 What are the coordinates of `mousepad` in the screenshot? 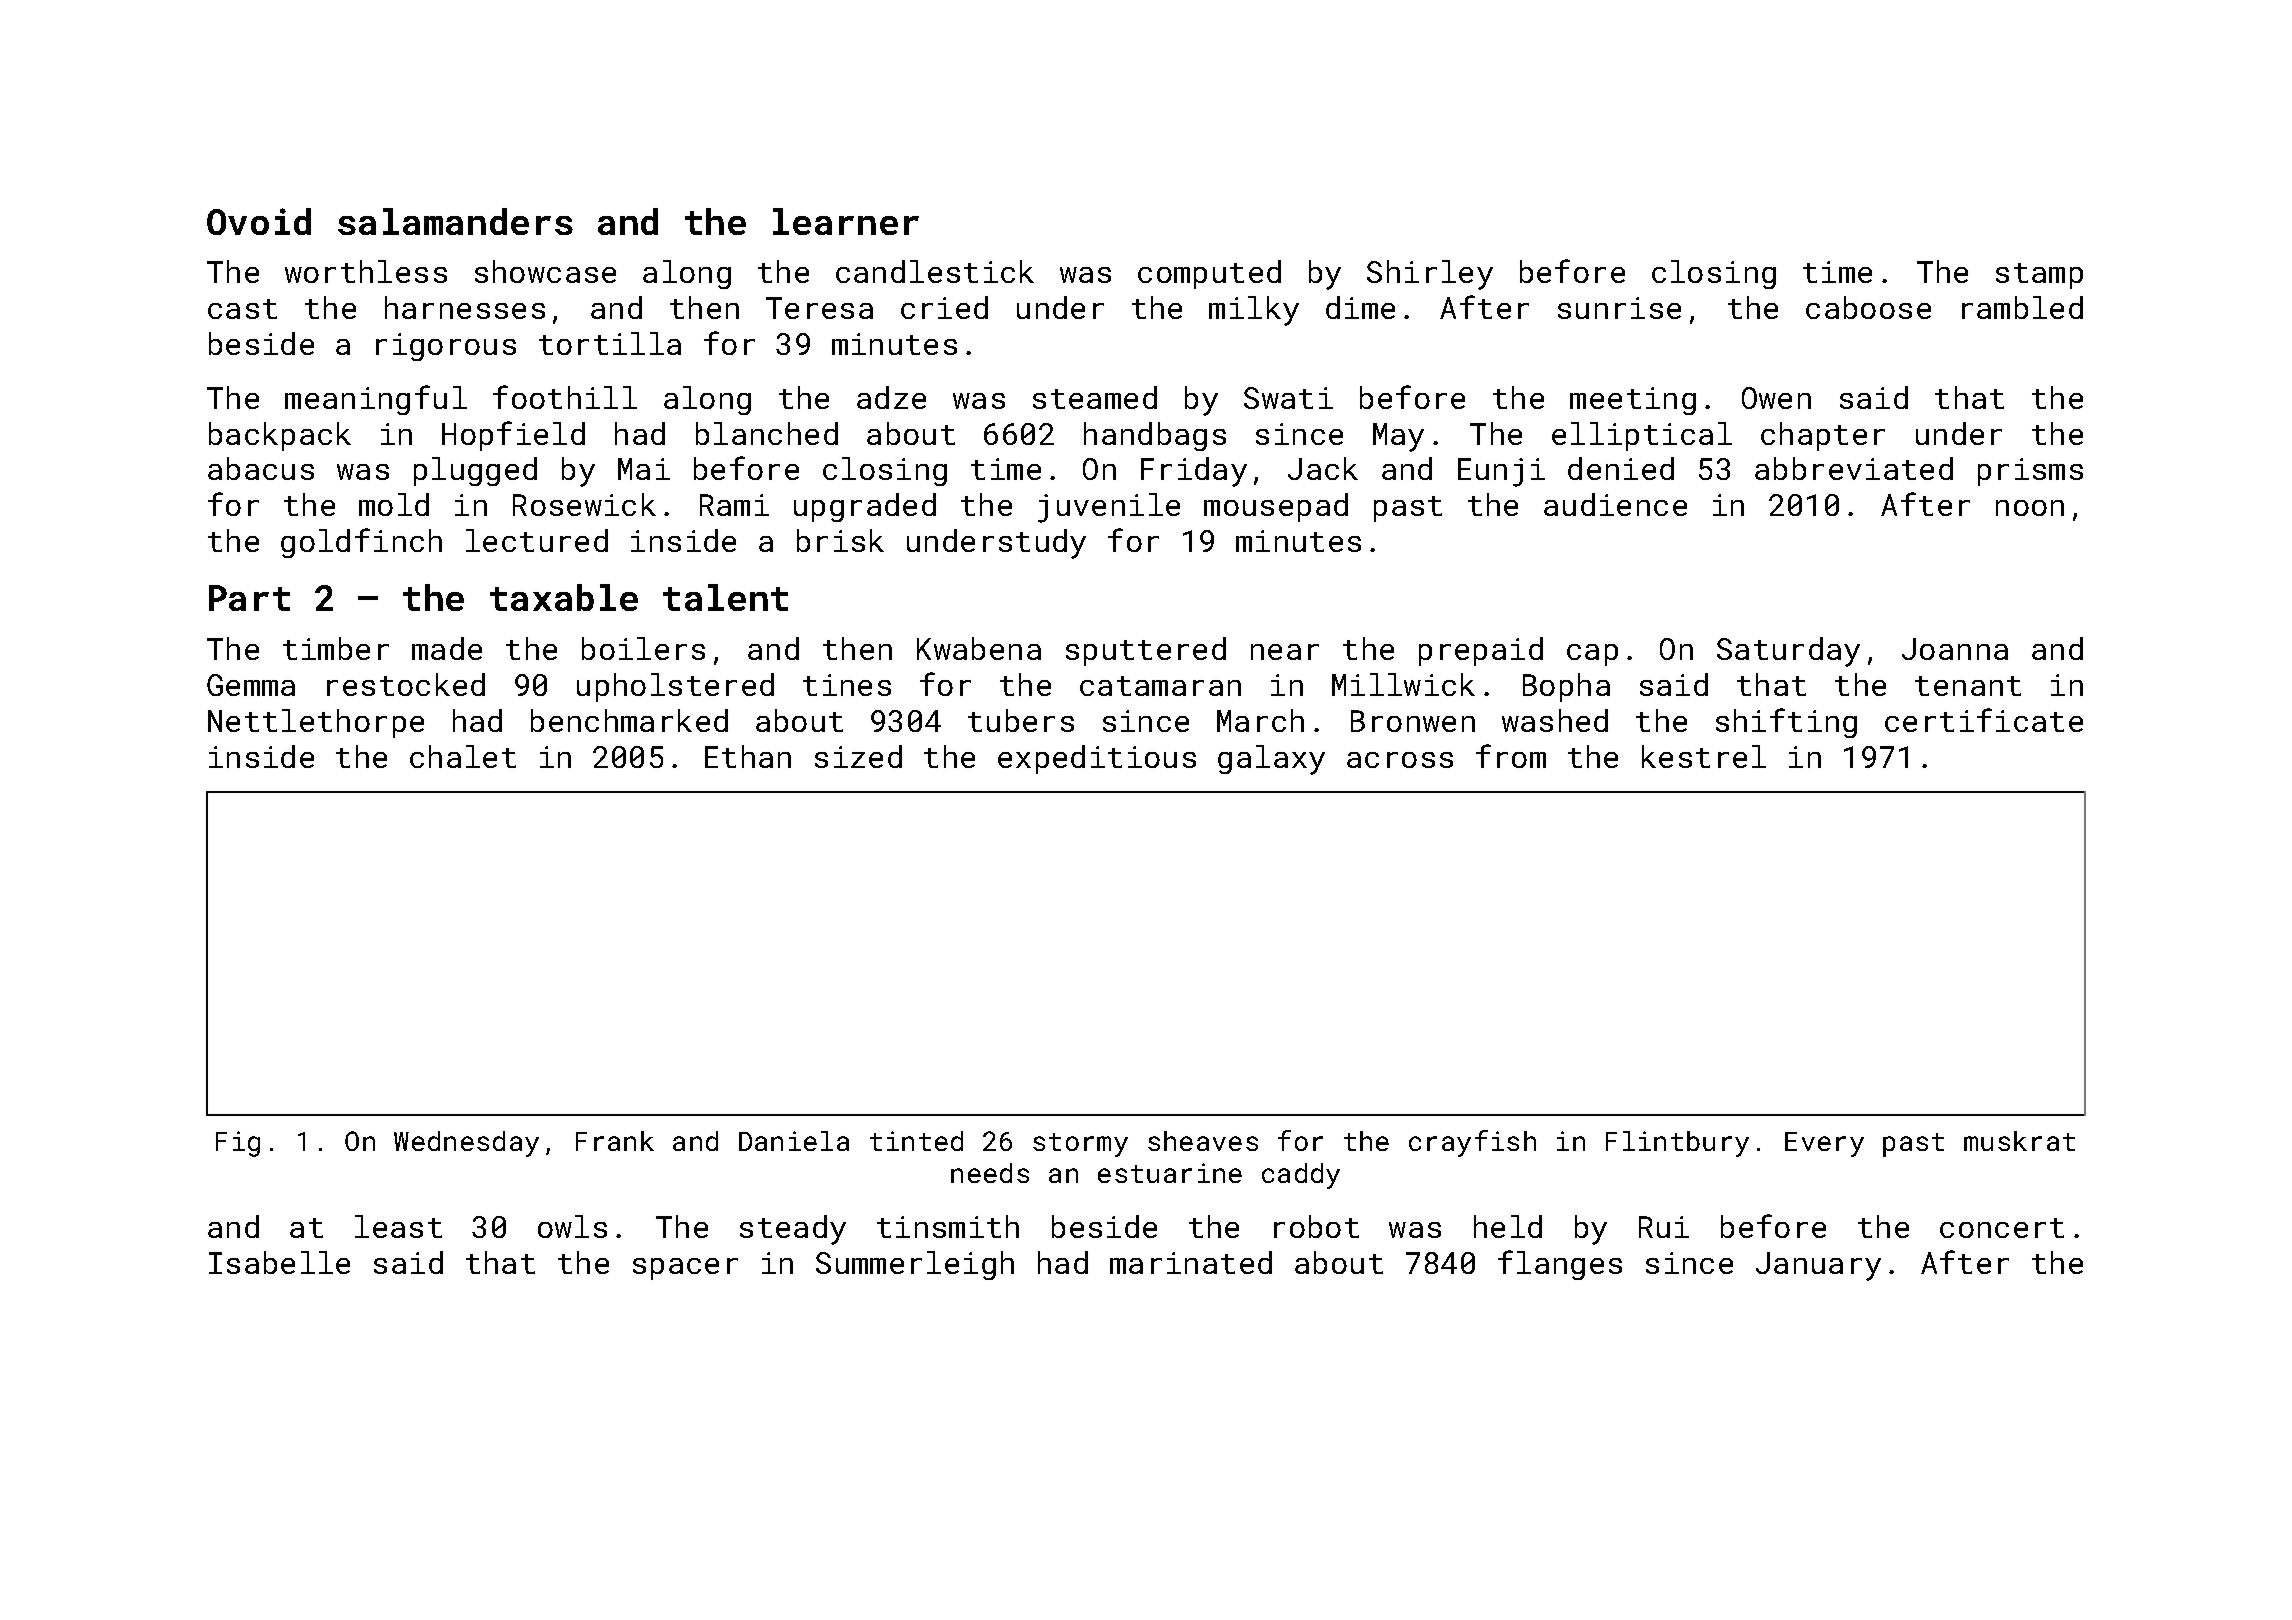 It's located at (1276, 507).
